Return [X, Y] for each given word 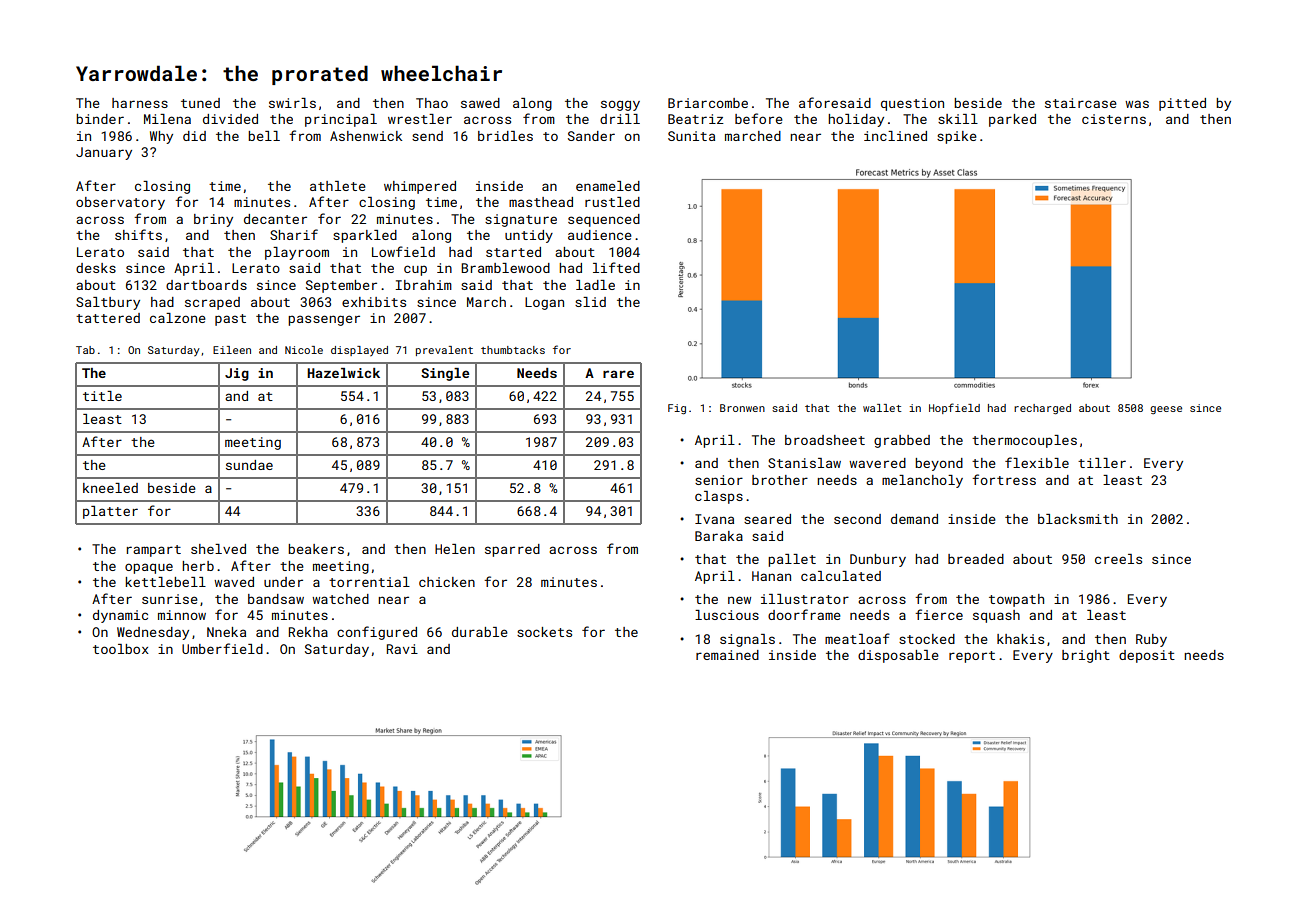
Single [445, 374]
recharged [1042, 409]
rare [618, 374]
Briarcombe [708, 103]
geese [1166, 410]
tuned [200, 103]
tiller [1102, 463]
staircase [1081, 103]
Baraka [719, 536]
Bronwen [742, 408]
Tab [85, 350]
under [283, 582]
